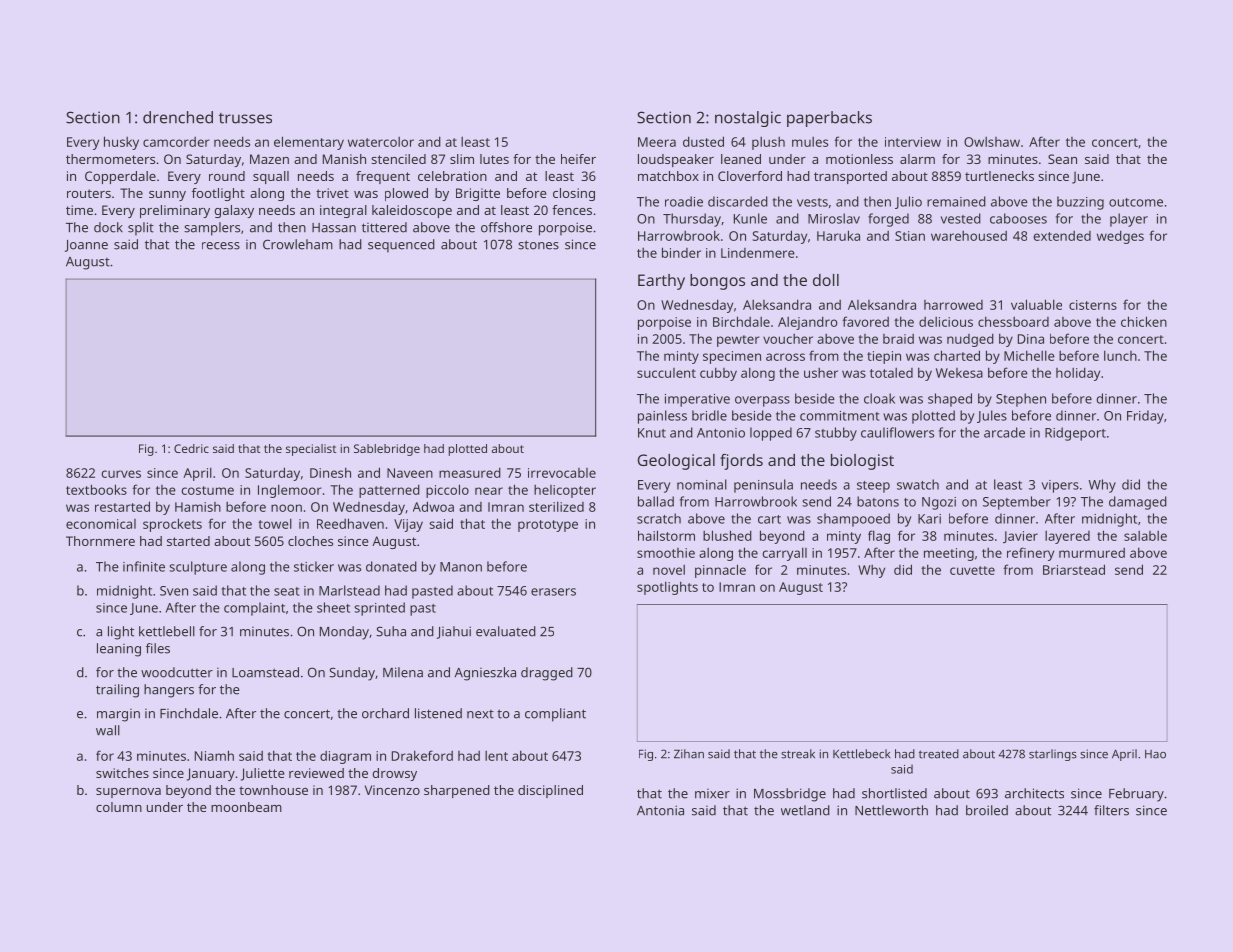 The image size is (1233, 952). Describe the element at coordinates (879, 398) in the screenshot. I see `cloak` at that location.
